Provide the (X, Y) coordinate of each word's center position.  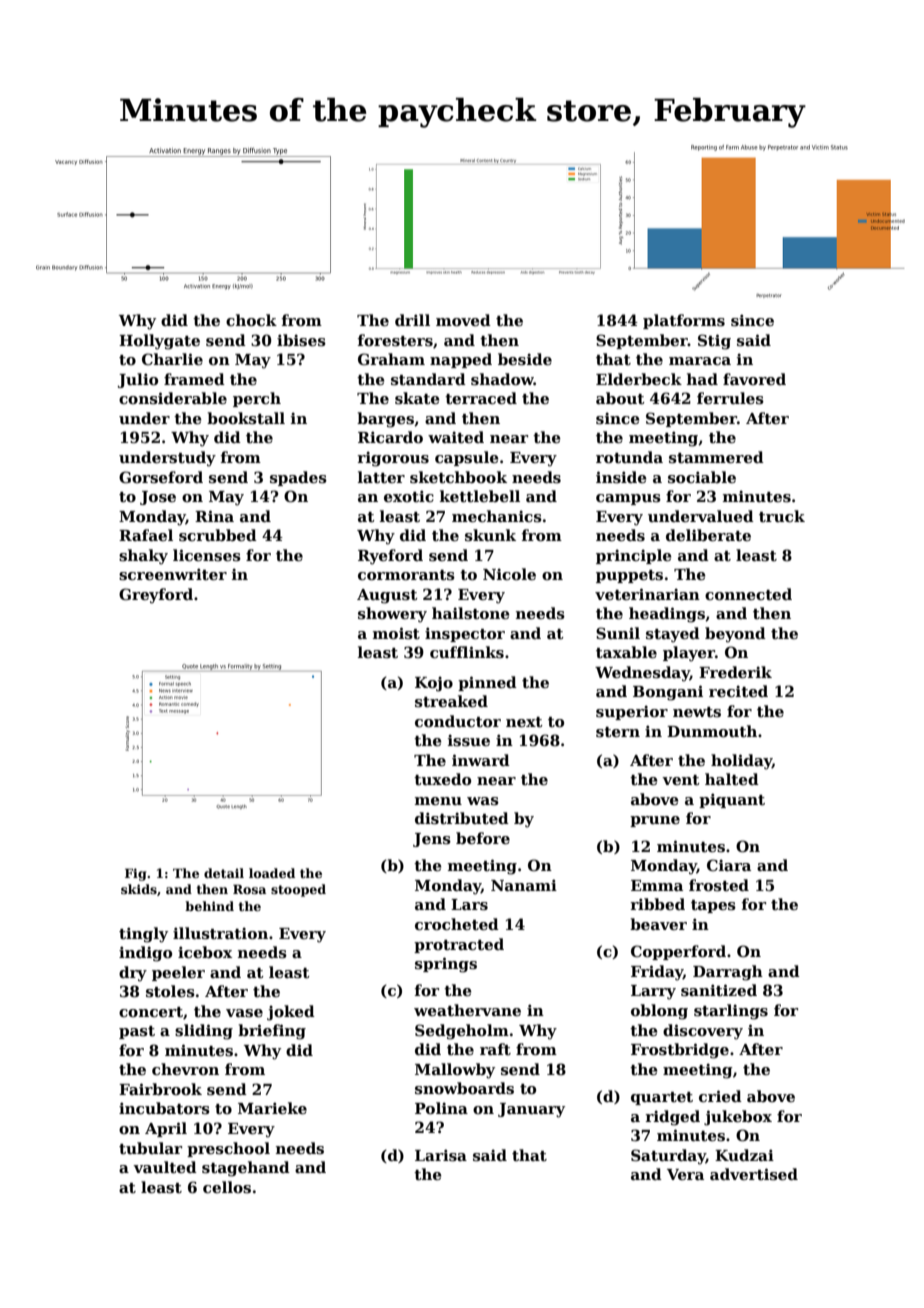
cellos (227, 1187)
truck (782, 516)
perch (257, 399)
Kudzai (744, 1155)
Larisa (441, 1155)
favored (754, 379)
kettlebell (480, 496)
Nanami (524, 885)
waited (456, 437)
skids (139, 889)
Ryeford (390, 557)
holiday (741, 762)
